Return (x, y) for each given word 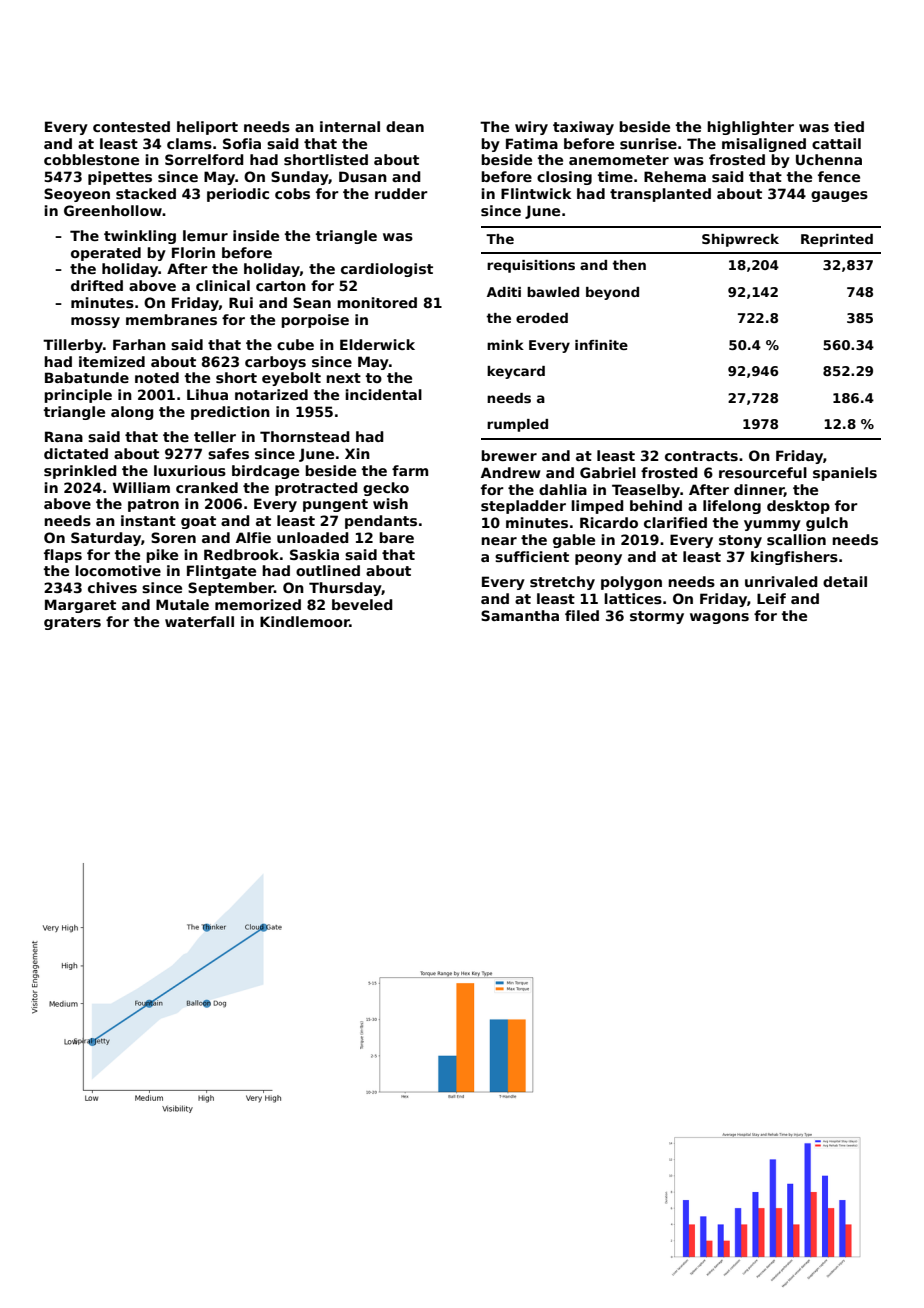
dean (405, 126)
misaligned (764, 145)
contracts (701, 456)
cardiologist (387, 270)
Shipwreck (740, 240)
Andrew (511, 472)
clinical (223, 285)
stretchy (562, 583)
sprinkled (80, 472)
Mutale (182, 604)
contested (131, 126)
